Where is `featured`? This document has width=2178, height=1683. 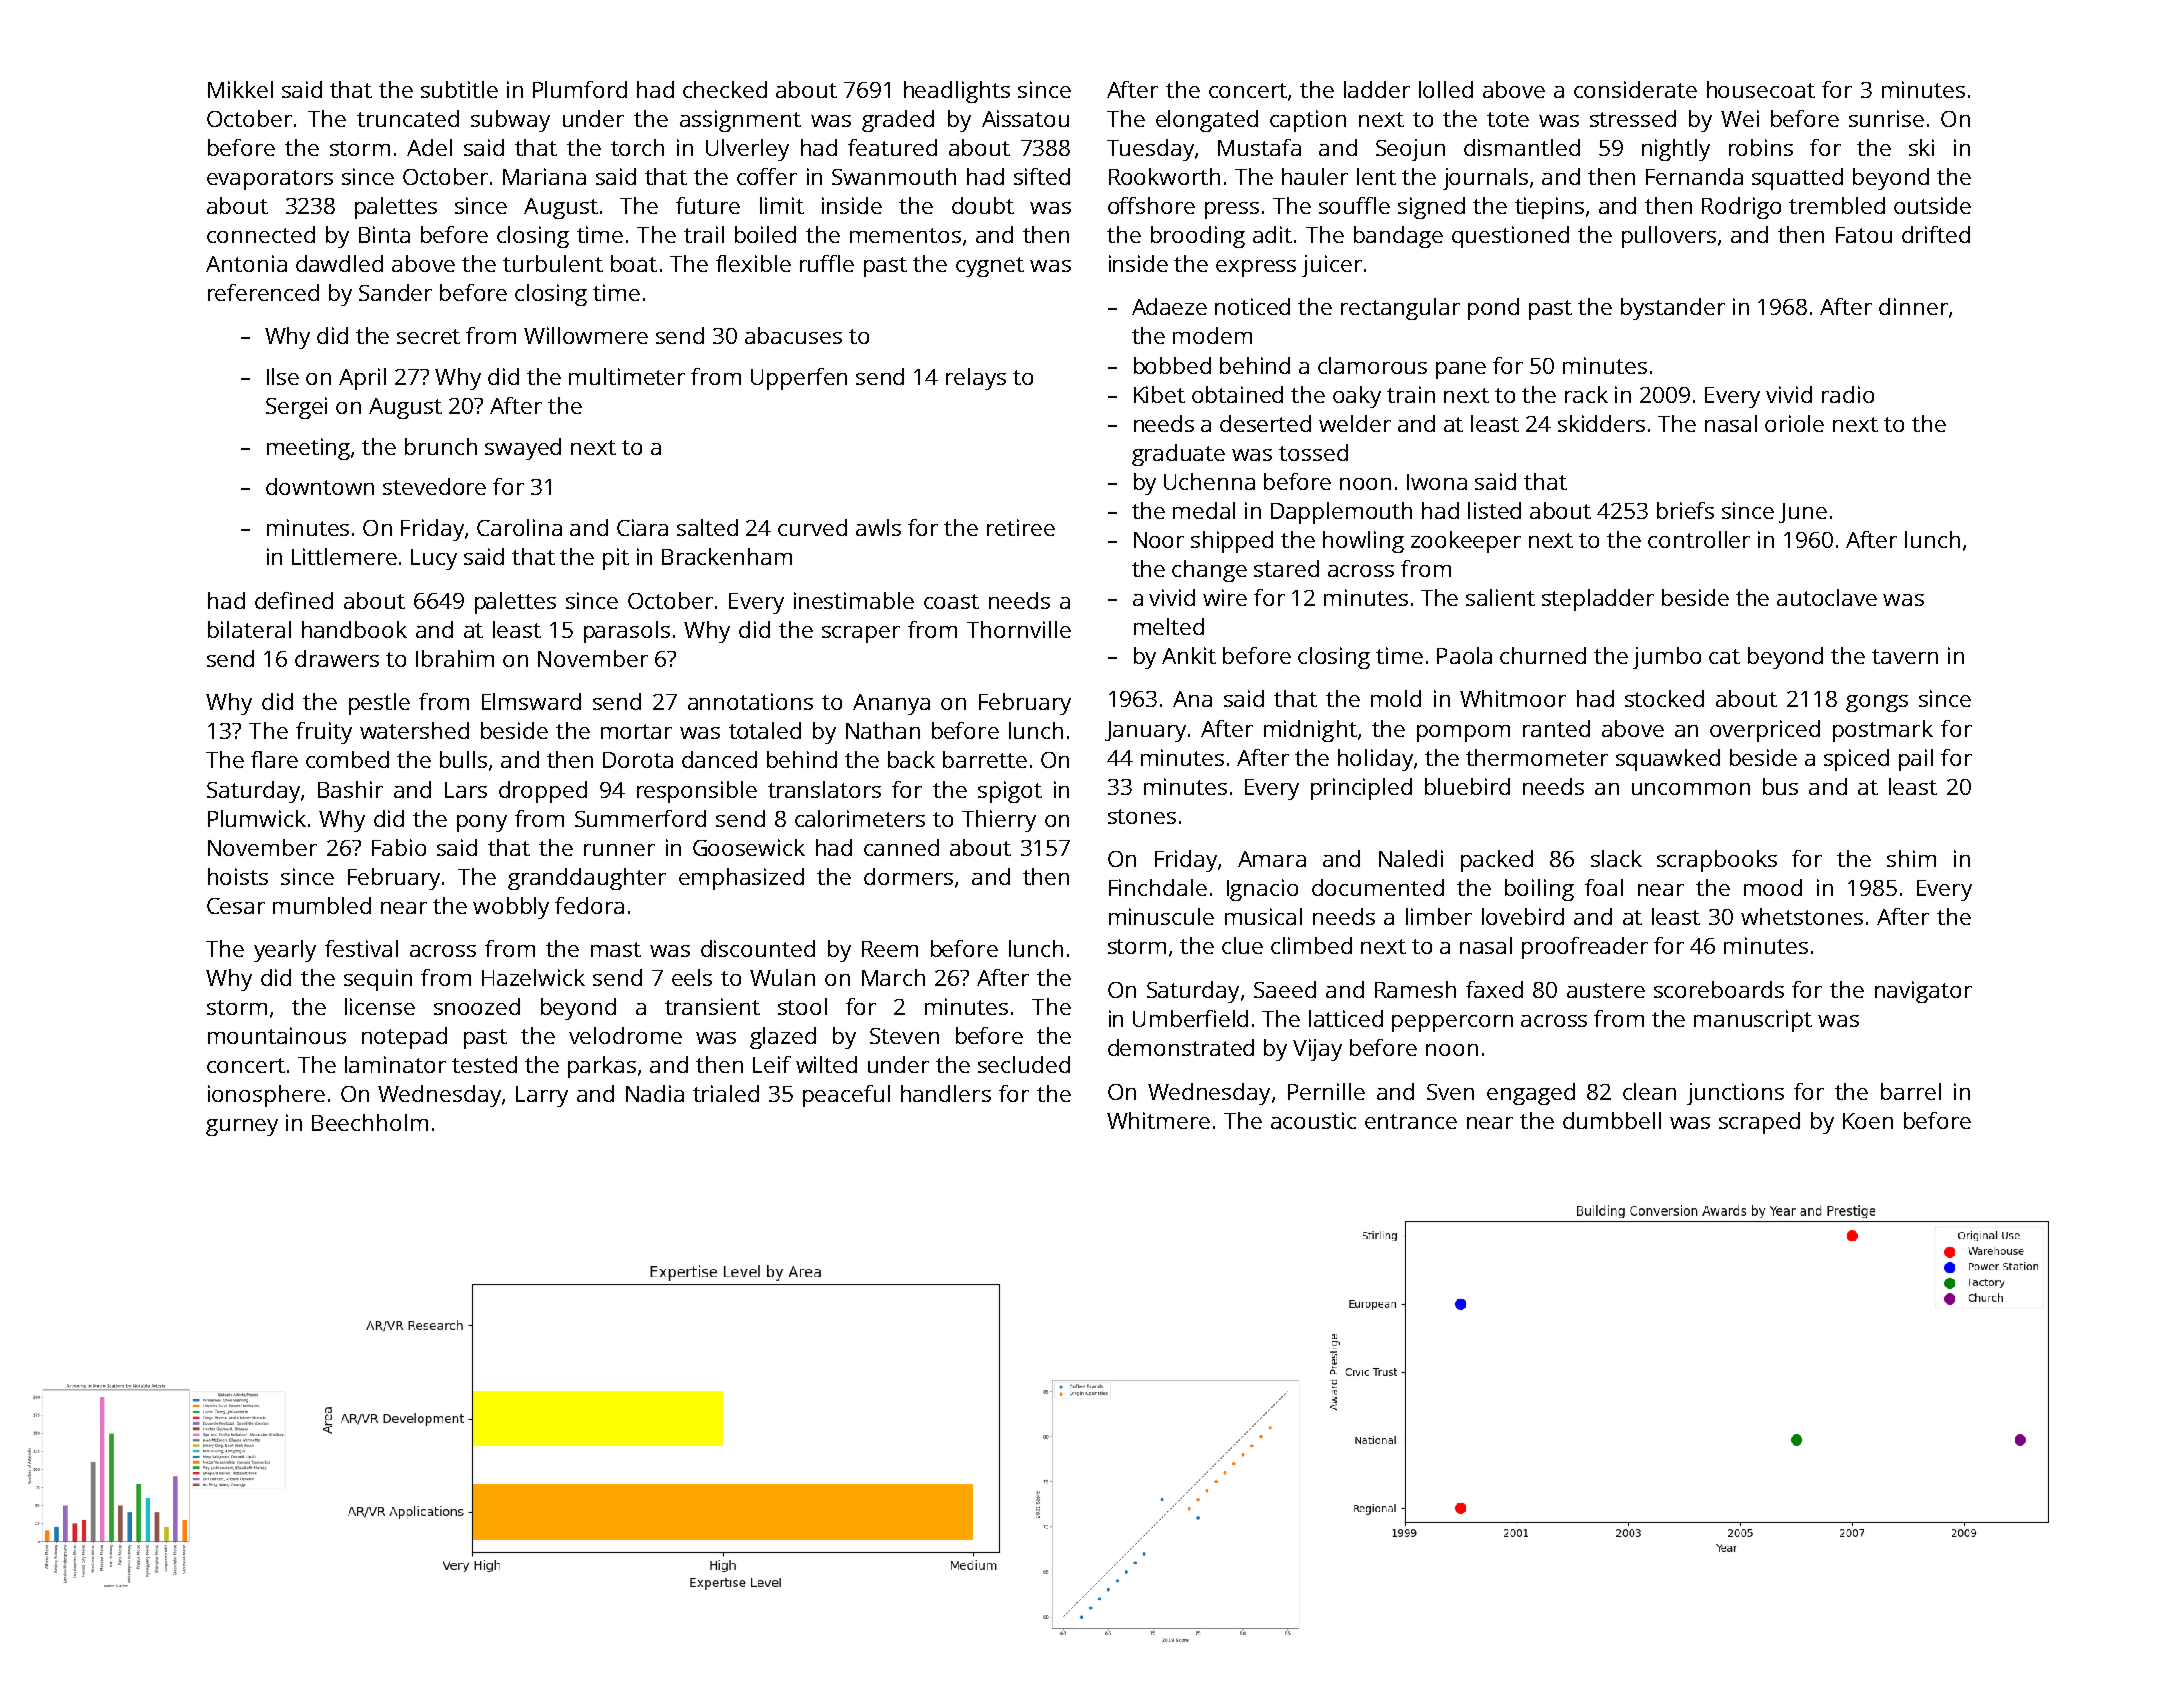 featured is located at coordinates (892, 147).
